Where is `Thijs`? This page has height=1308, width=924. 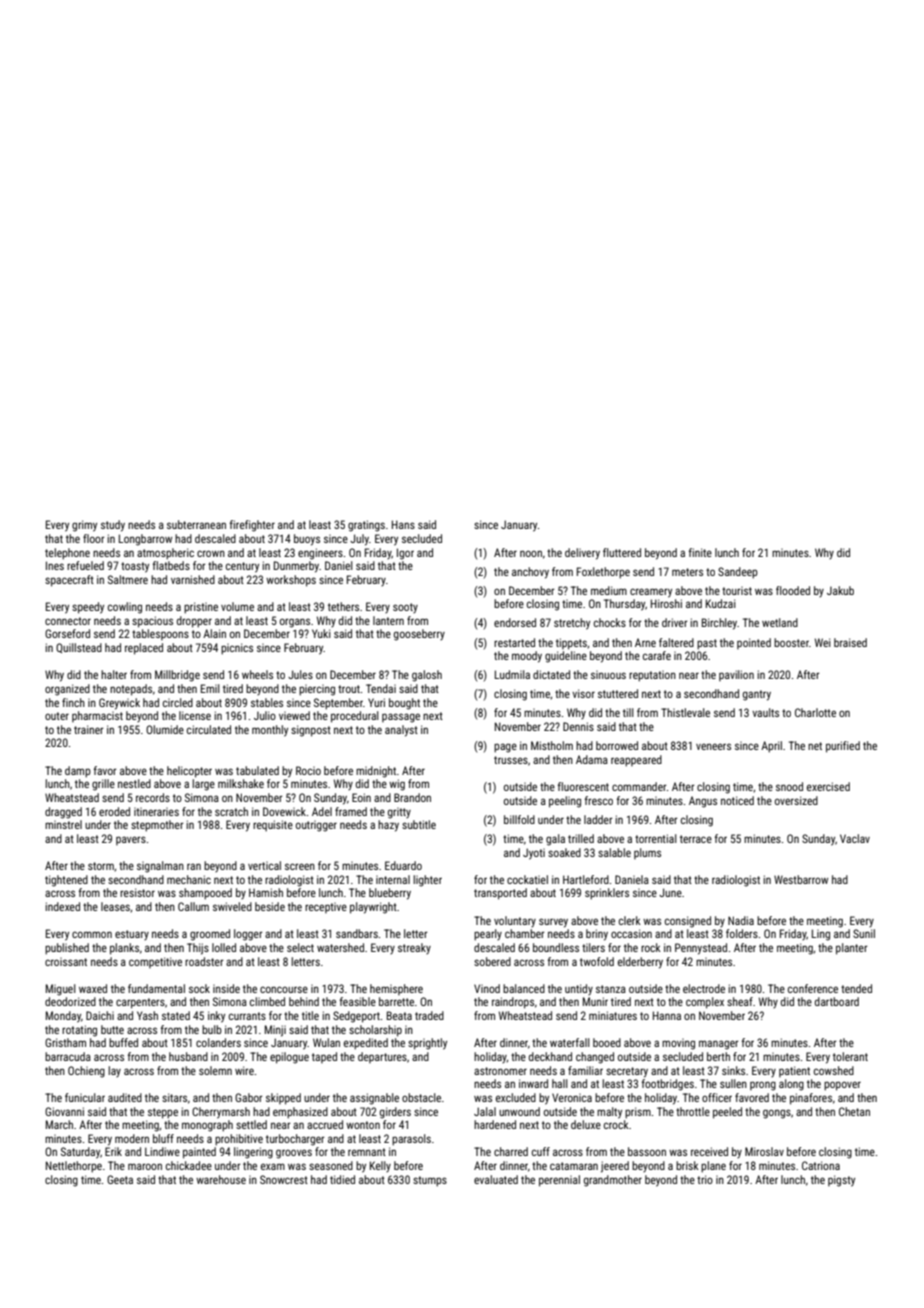 Thijs is located at coordinates (198, 949).
